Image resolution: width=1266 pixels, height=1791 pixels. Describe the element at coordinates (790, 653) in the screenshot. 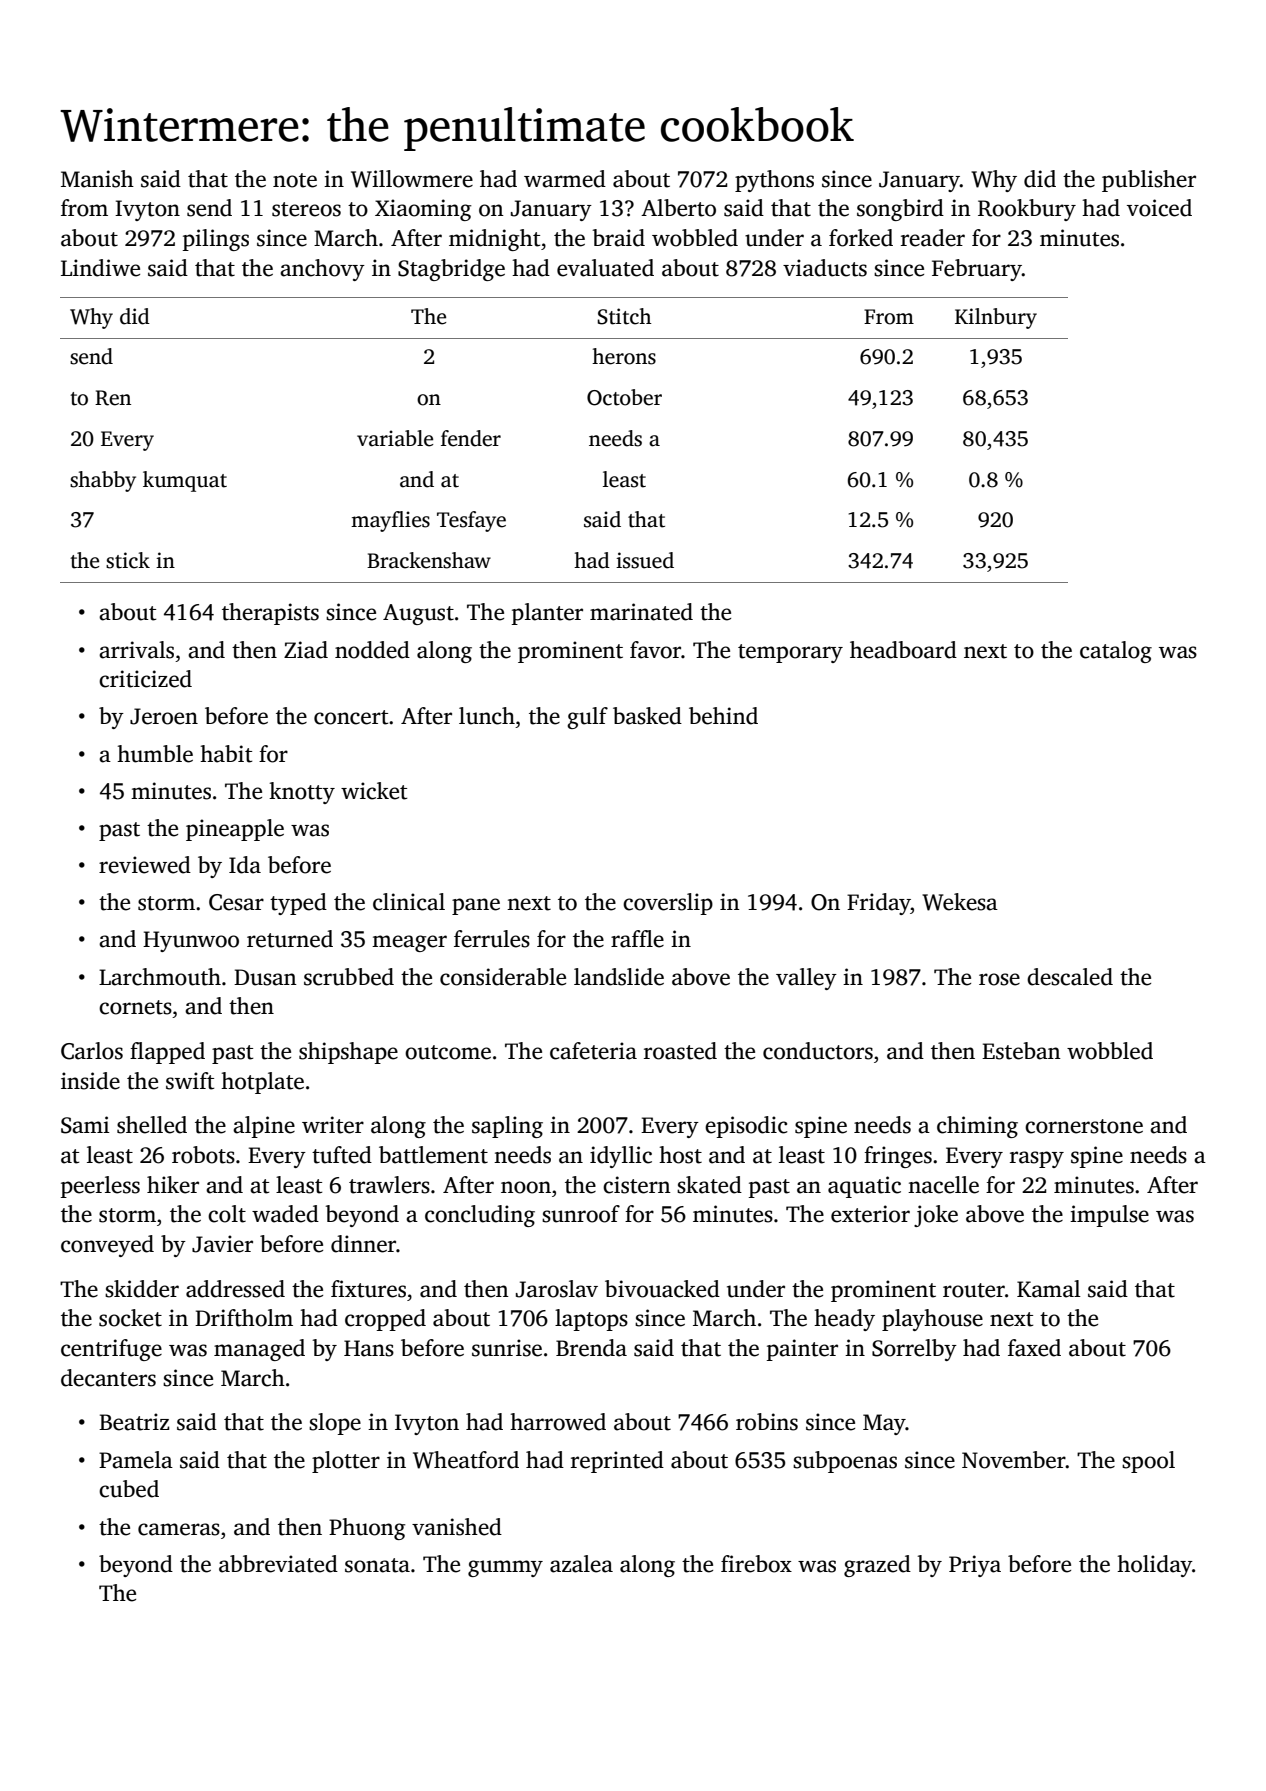

I see `temporary` at that location.
